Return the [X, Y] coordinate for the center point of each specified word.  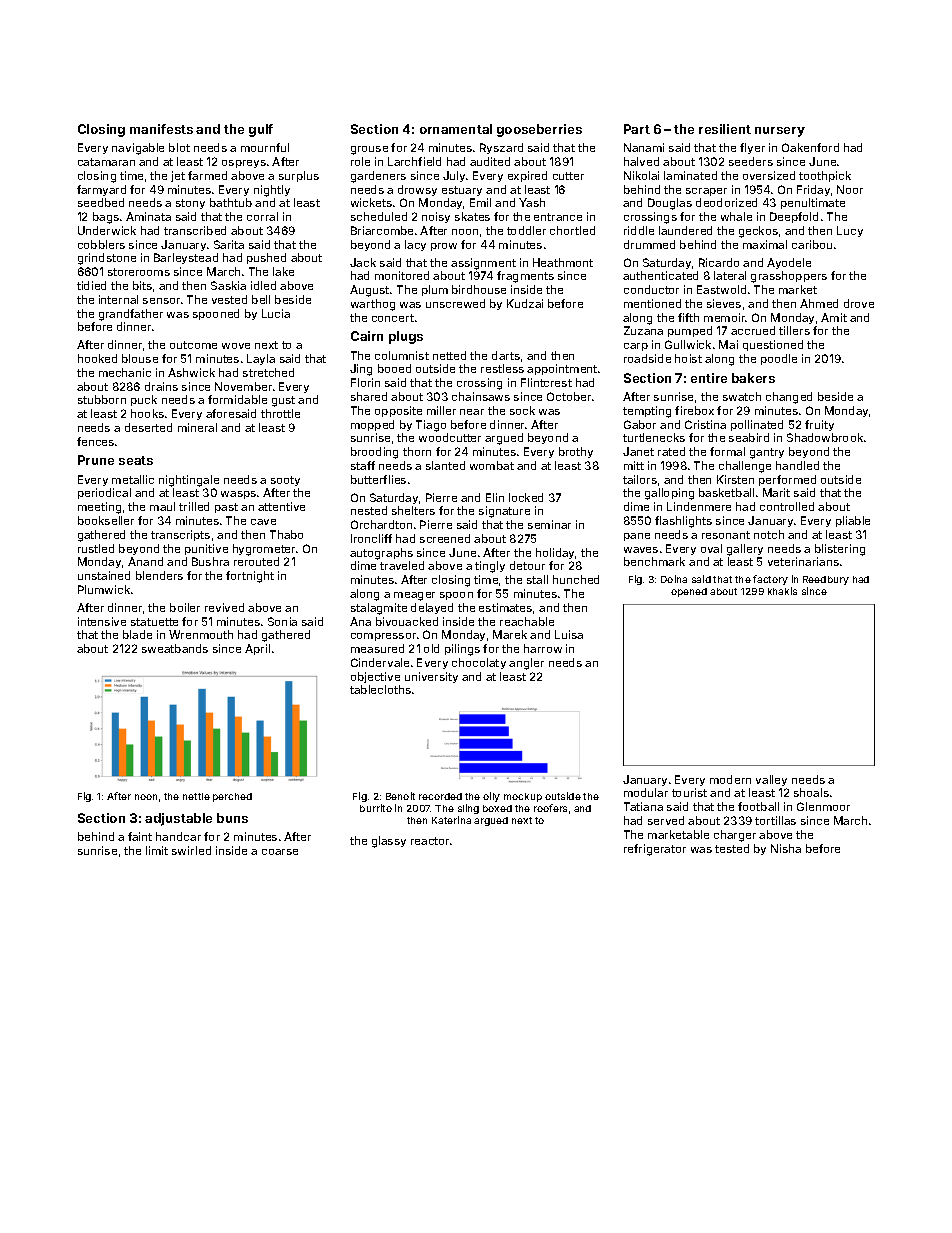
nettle [196, 796]
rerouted [256, 561]
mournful [265, 147]
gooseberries [539, 130]
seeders [751, 161]
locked [526, 497]
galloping [669, 494]
